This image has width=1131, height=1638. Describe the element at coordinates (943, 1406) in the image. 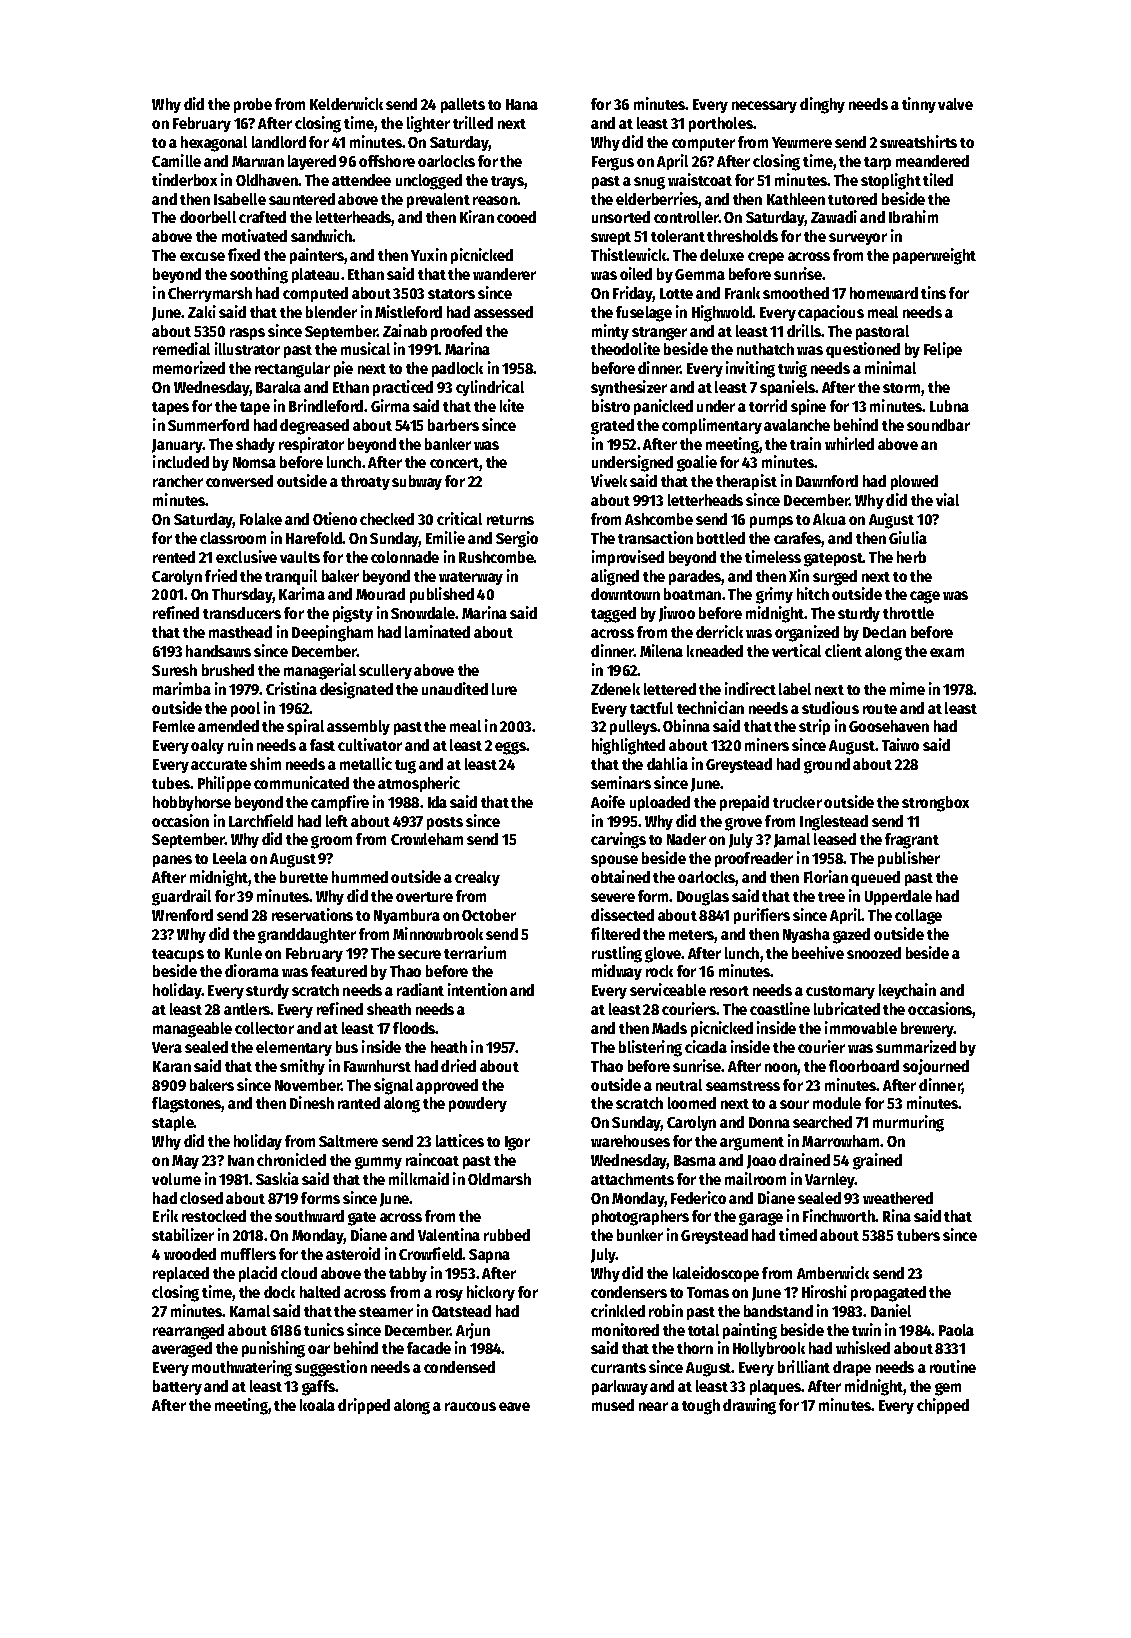

I see `chipped` at that location.
